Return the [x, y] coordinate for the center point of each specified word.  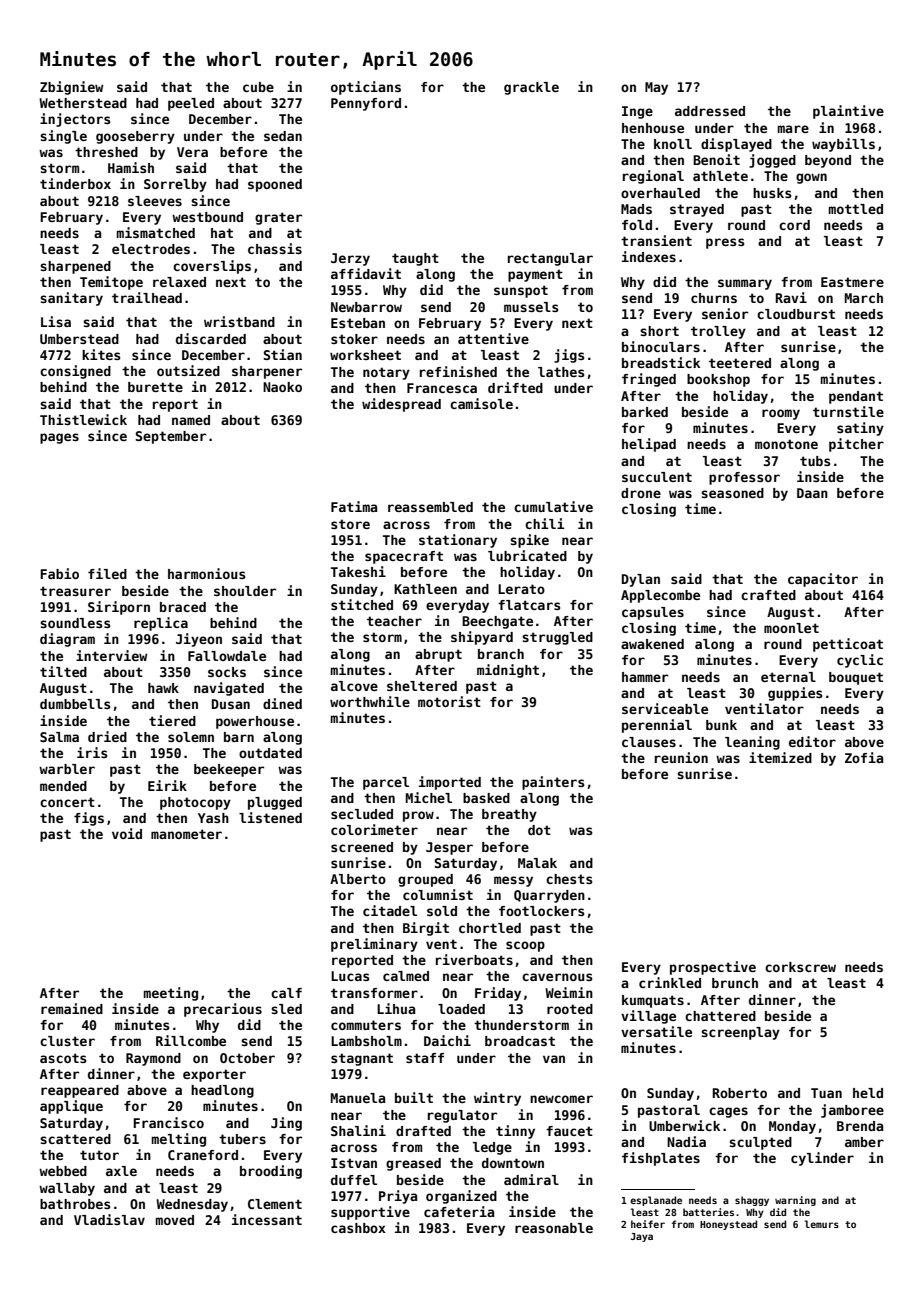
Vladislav [109, 1219]
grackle [531, 88]
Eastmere [852, 282]
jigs [569, 356]
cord [794, 225]
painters [553, 783]
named [191, 420]
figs [89, 819]
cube [258, 87]
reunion [681, 757]
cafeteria [459, 1211]
